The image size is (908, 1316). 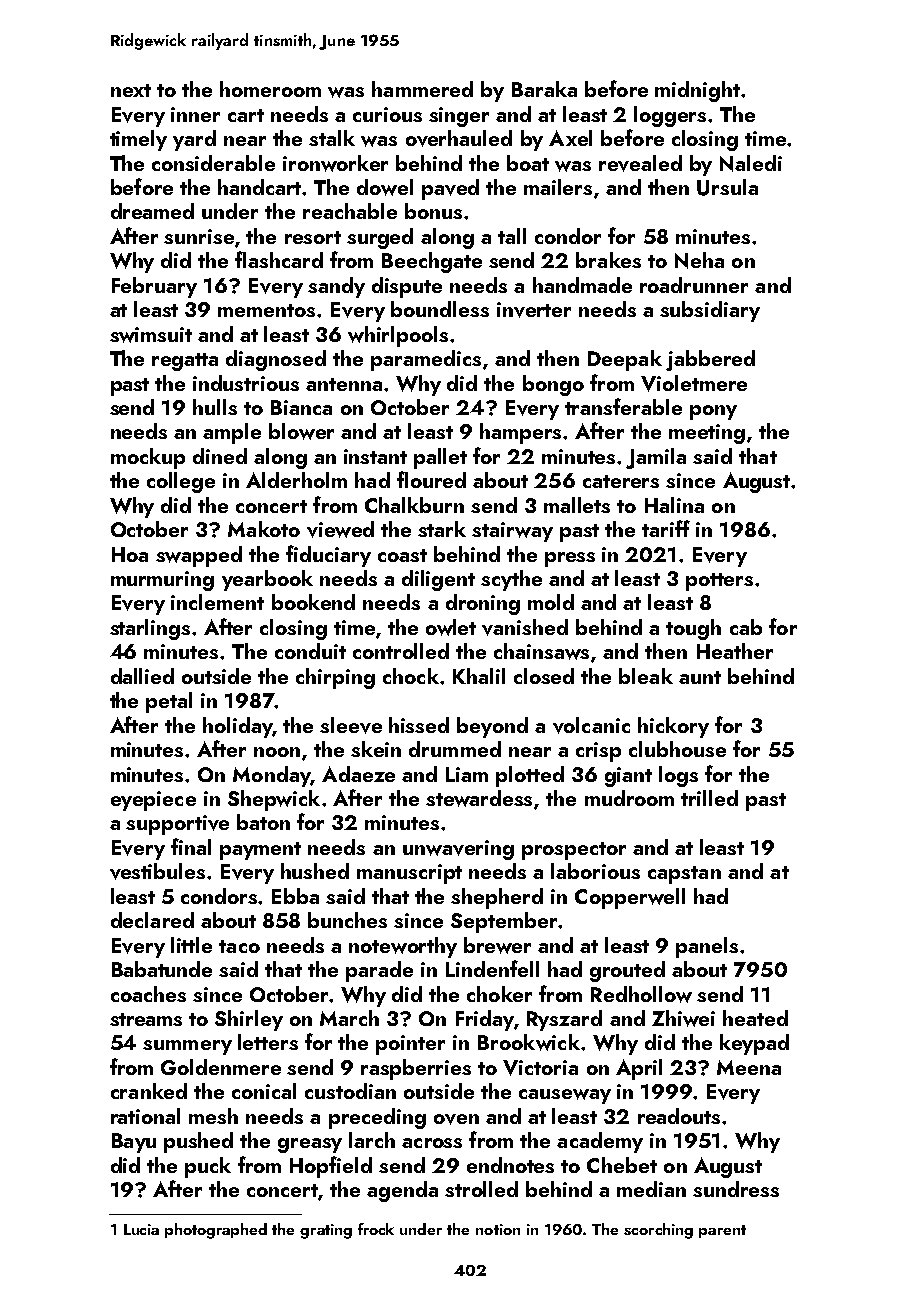 I want to click on swapped, so click(x=199, y=556).
